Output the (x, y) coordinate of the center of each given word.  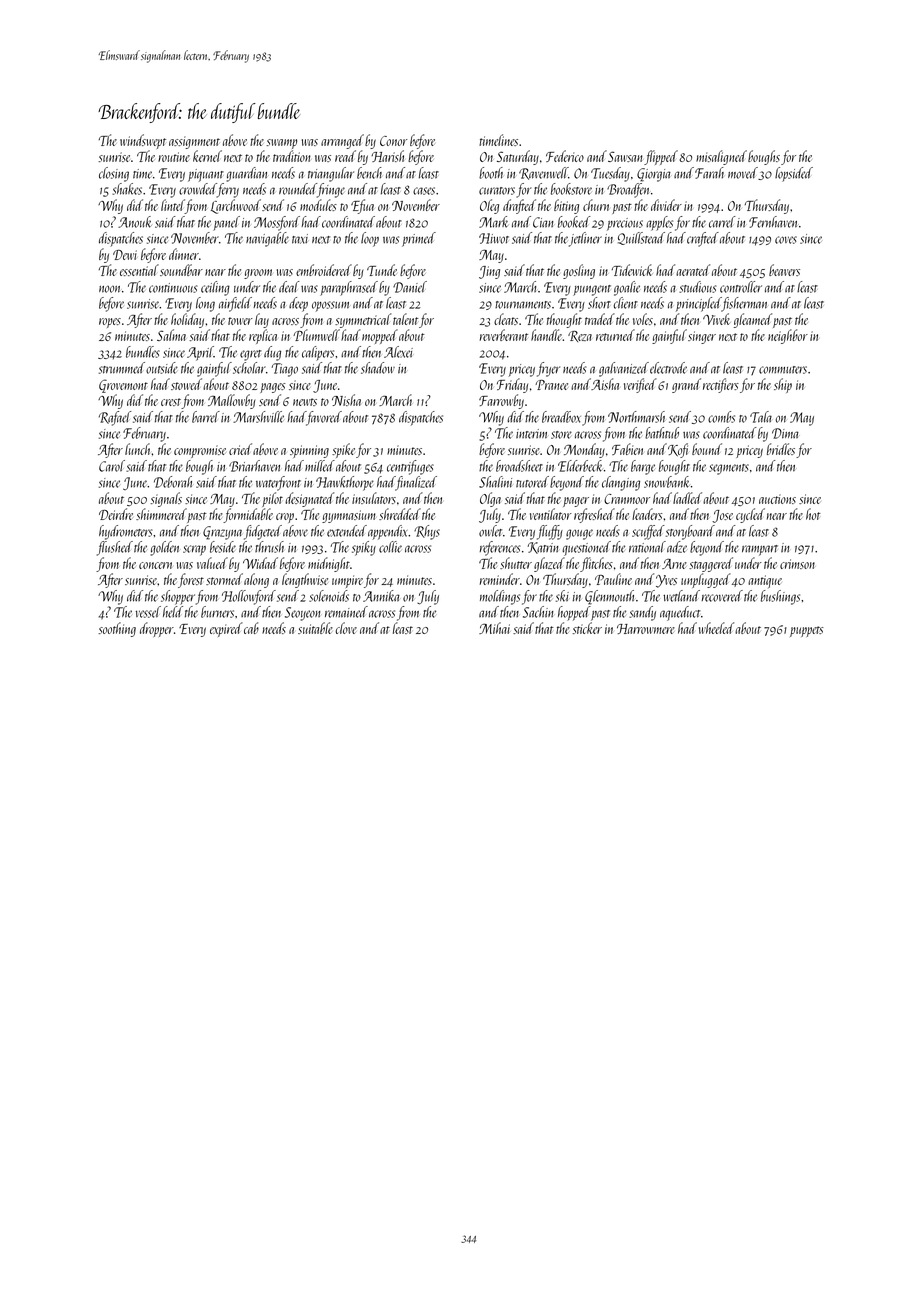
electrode (668, 368)
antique (765, 581)
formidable (248, 515)
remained (346, 612)
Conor (394, 141)
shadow (378, 368)
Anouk (135, 222)
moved (743, 173)
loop (370, 239)
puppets (807, 631)
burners (217, 612)
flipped (661, 157)
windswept (143, 141)
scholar (249, 368)
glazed (549, 564)
